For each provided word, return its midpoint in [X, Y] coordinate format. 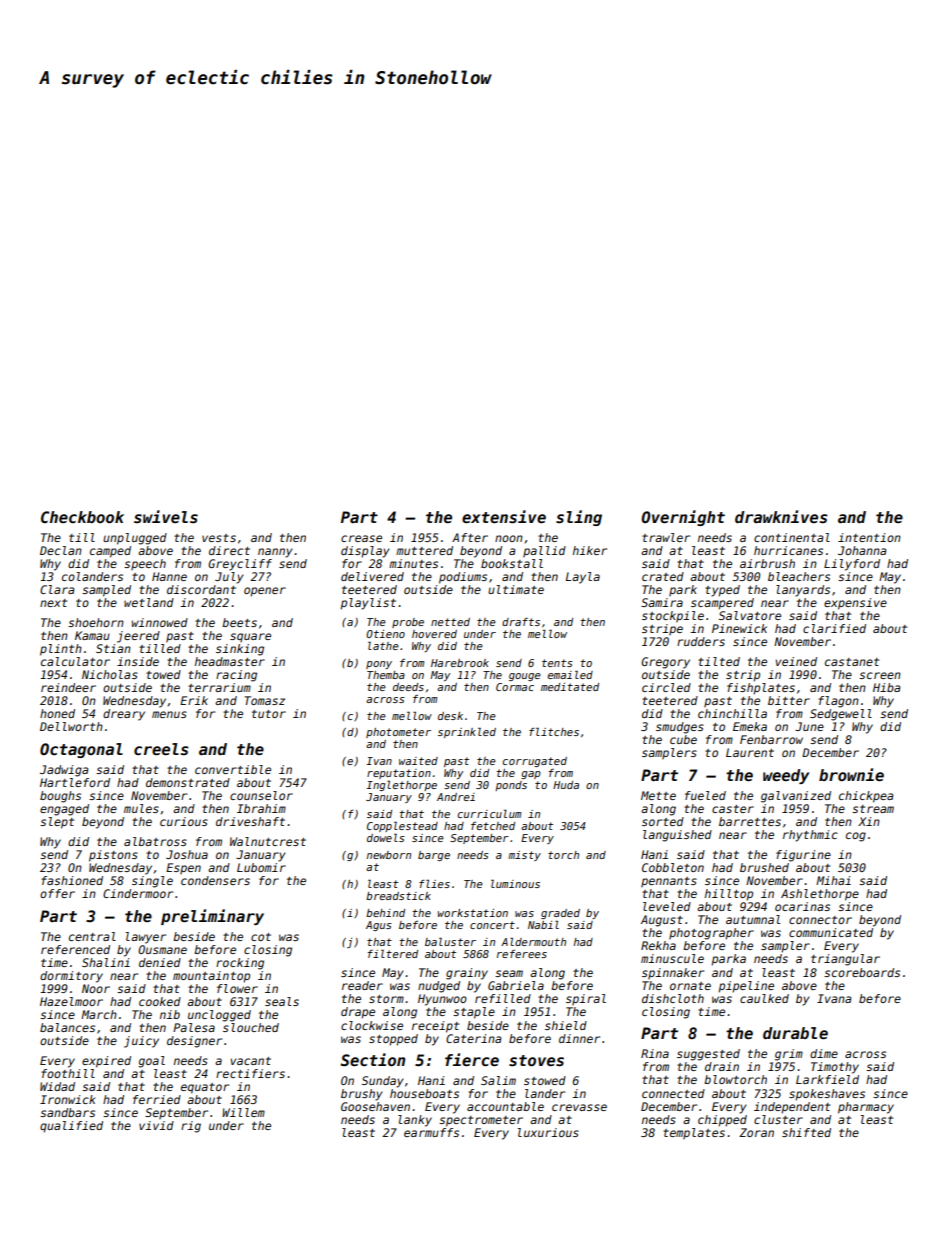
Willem [243, 1112]
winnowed [160, 622]
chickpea [866, 797]
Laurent [750, 752]
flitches [554, 731]
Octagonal [81, 750]
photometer [398, 733]
